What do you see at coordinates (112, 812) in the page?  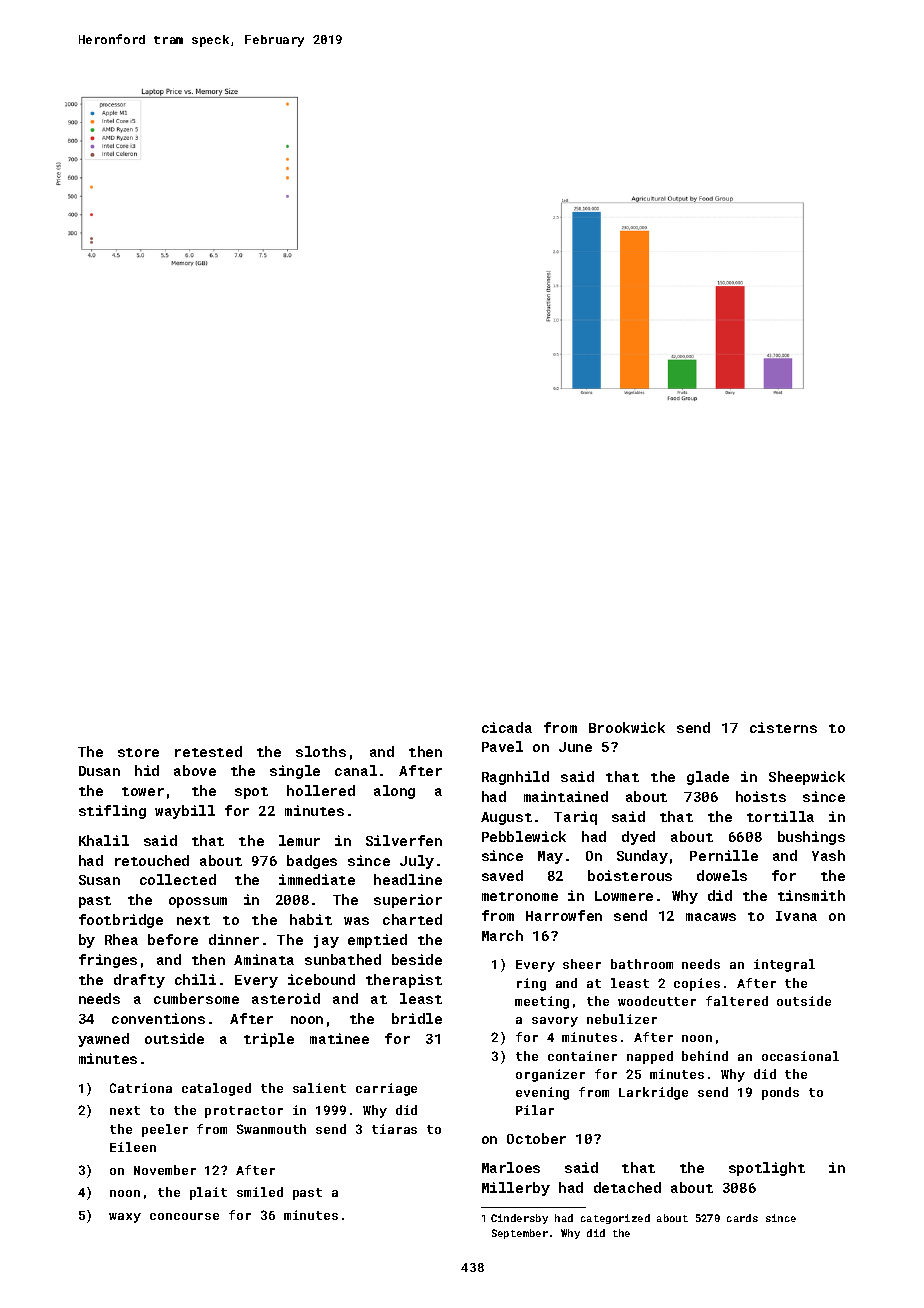 I see `stifling` at bounding box center [112, 812].
